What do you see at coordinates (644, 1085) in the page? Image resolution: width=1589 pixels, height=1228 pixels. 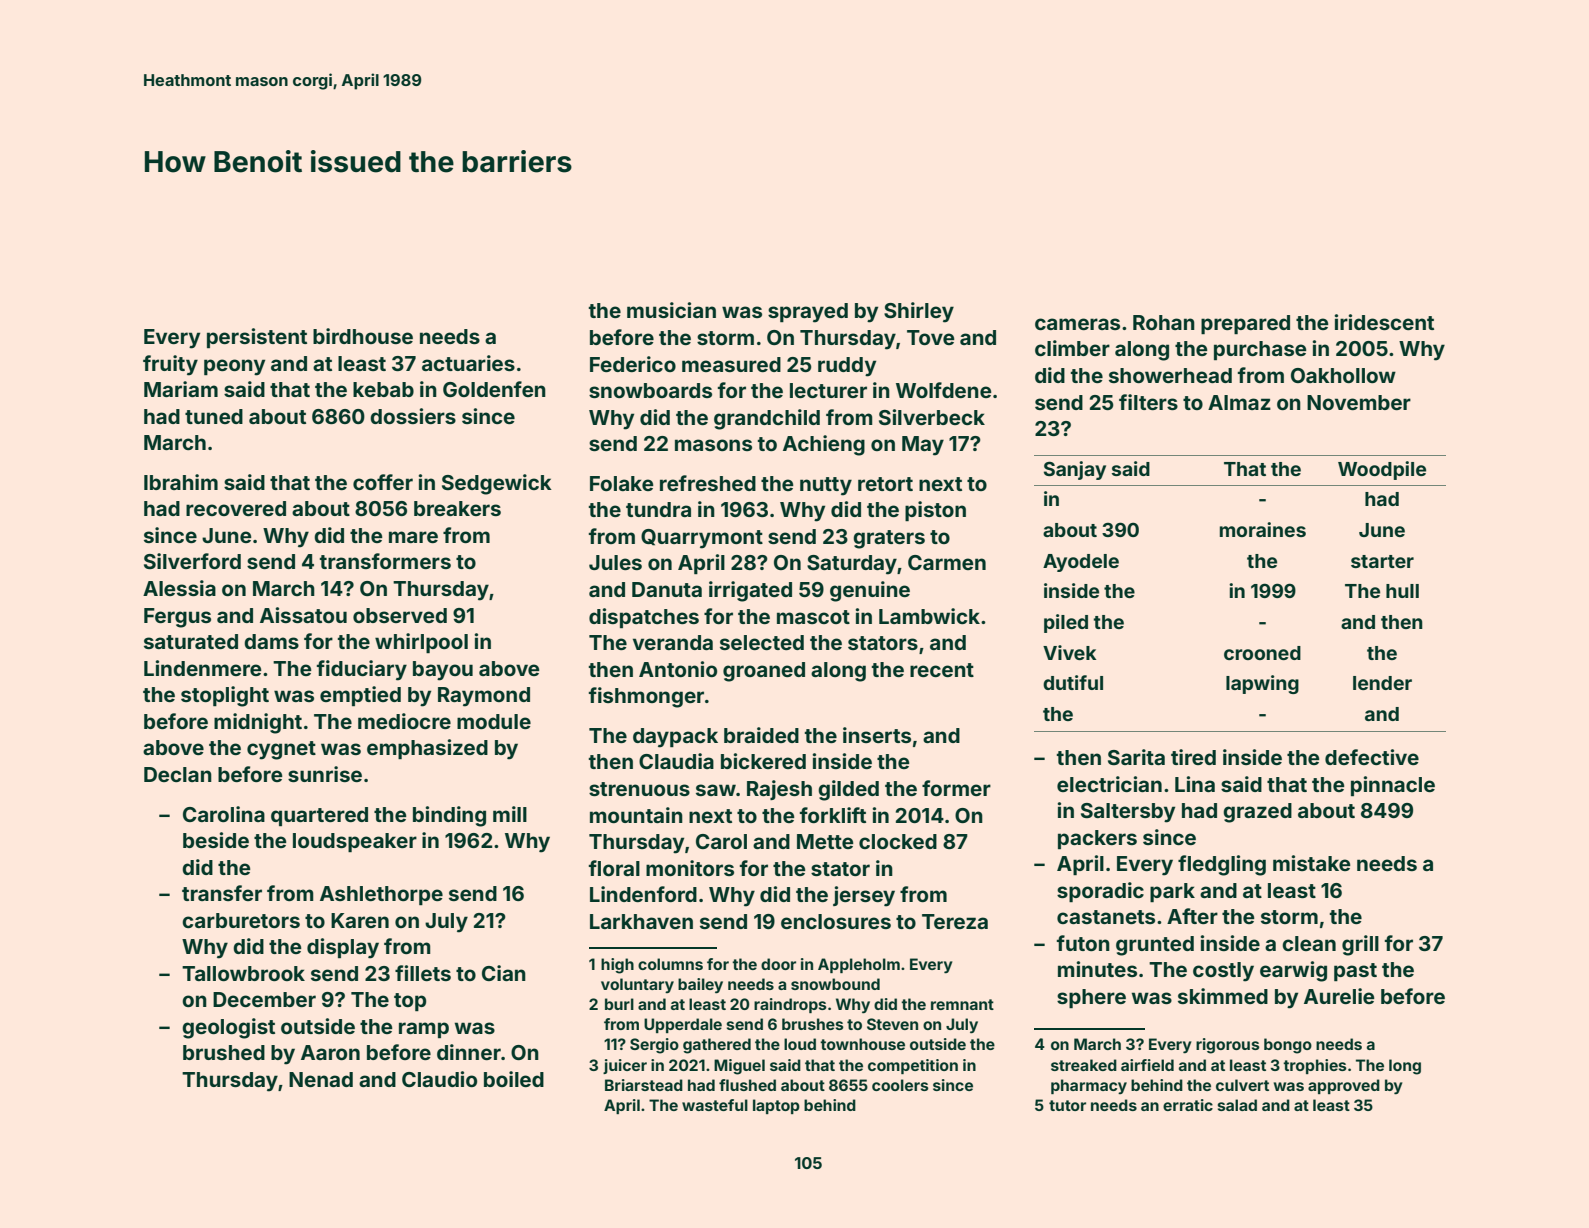 I see `Briarstead` at bounding box center [644, 1085].
